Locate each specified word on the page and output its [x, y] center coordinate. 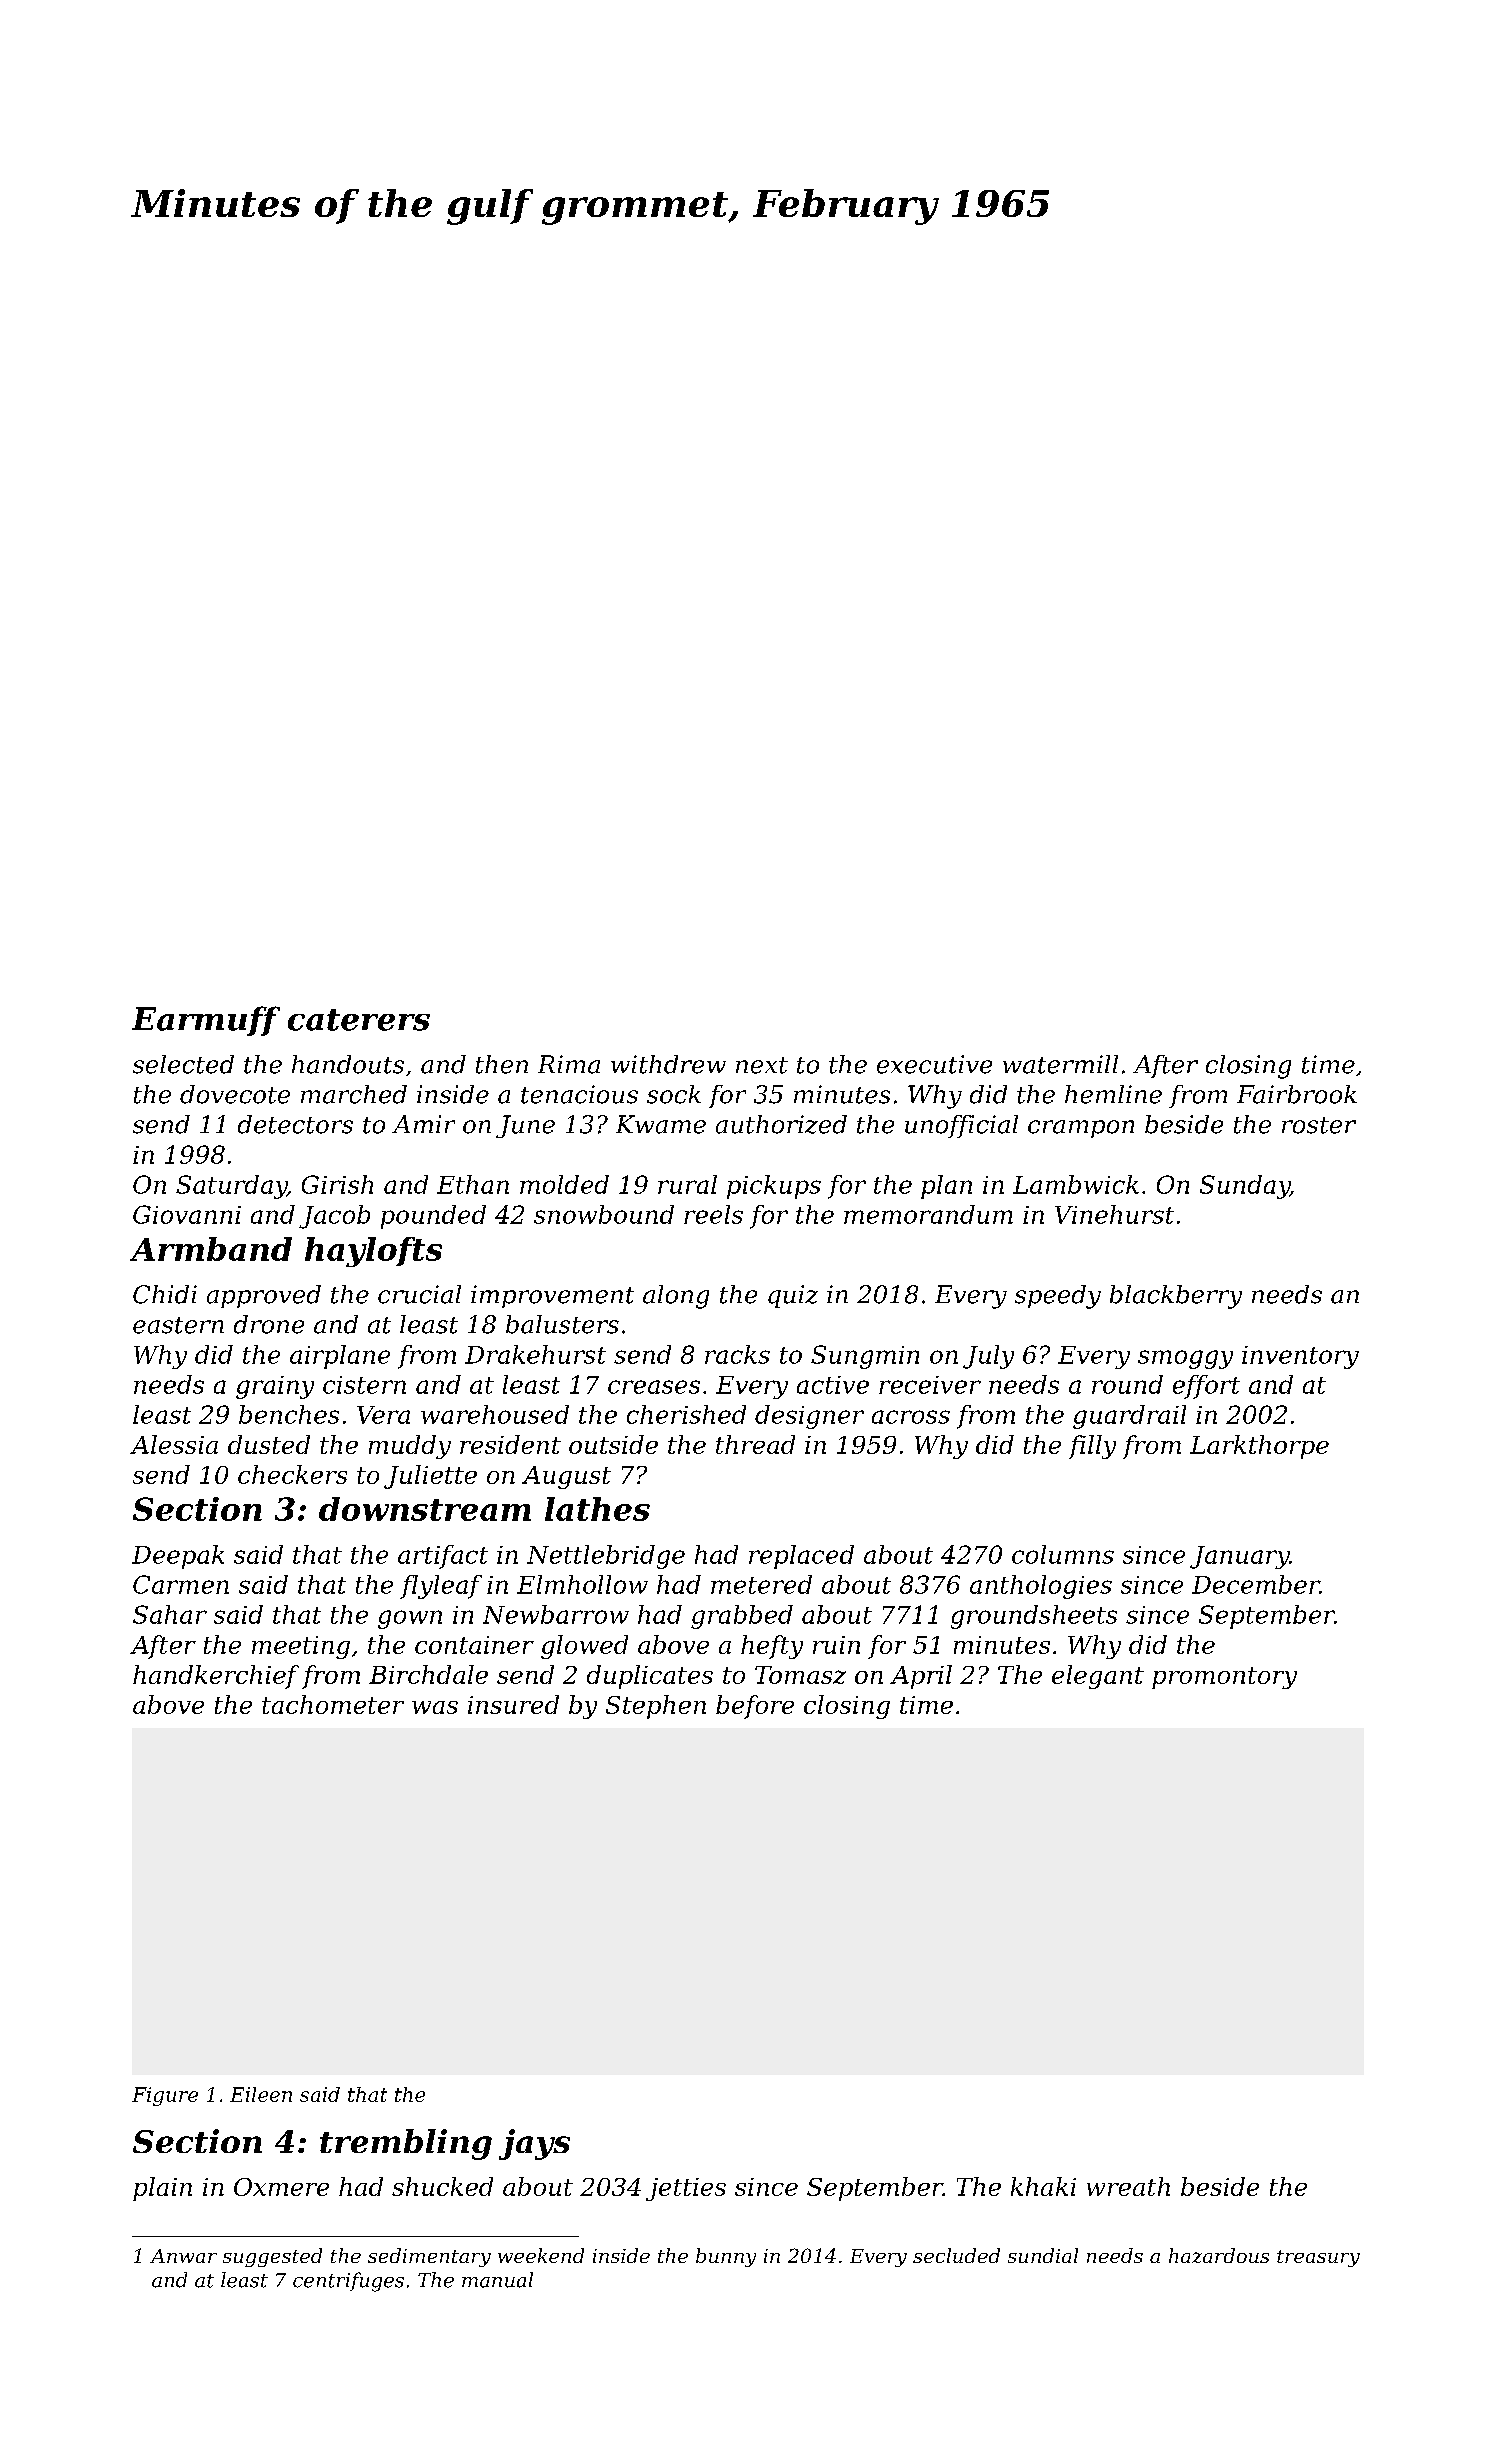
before [755, 1707]
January [1240, 1557]
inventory [1300, 1357]
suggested [272, 2257]
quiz [793, 1296]
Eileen [261, 2094]
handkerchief [216, 1677]
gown [410, 1619]
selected [183, 1064]
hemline [1113, 1094]
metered [761, 1584]
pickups [774, 1187]
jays [534, 2144]
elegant [1098, 1677]
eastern [178, 1325]
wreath [1128, 2186]
